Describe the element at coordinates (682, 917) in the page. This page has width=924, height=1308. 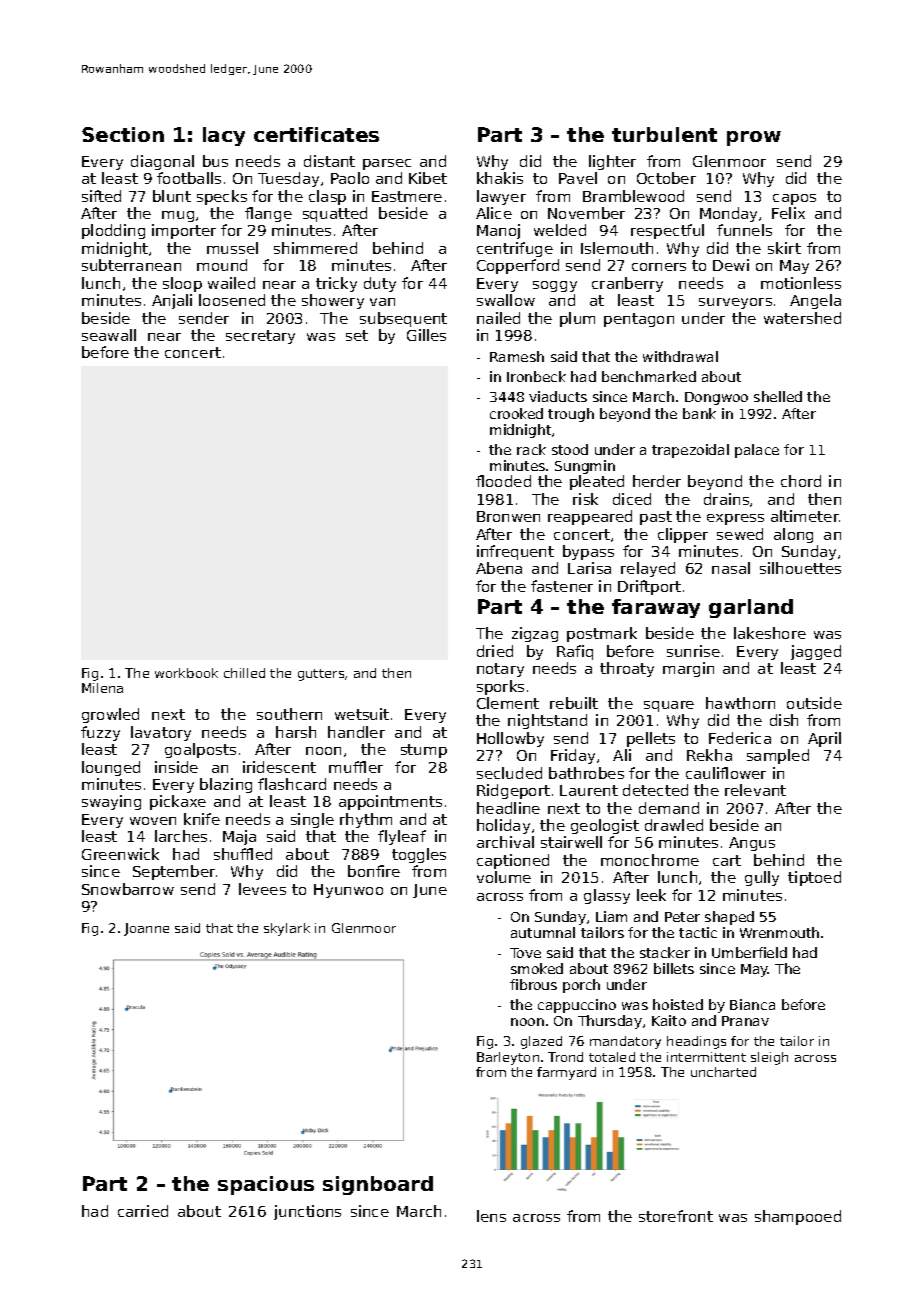
I see `Peter` at that location.
